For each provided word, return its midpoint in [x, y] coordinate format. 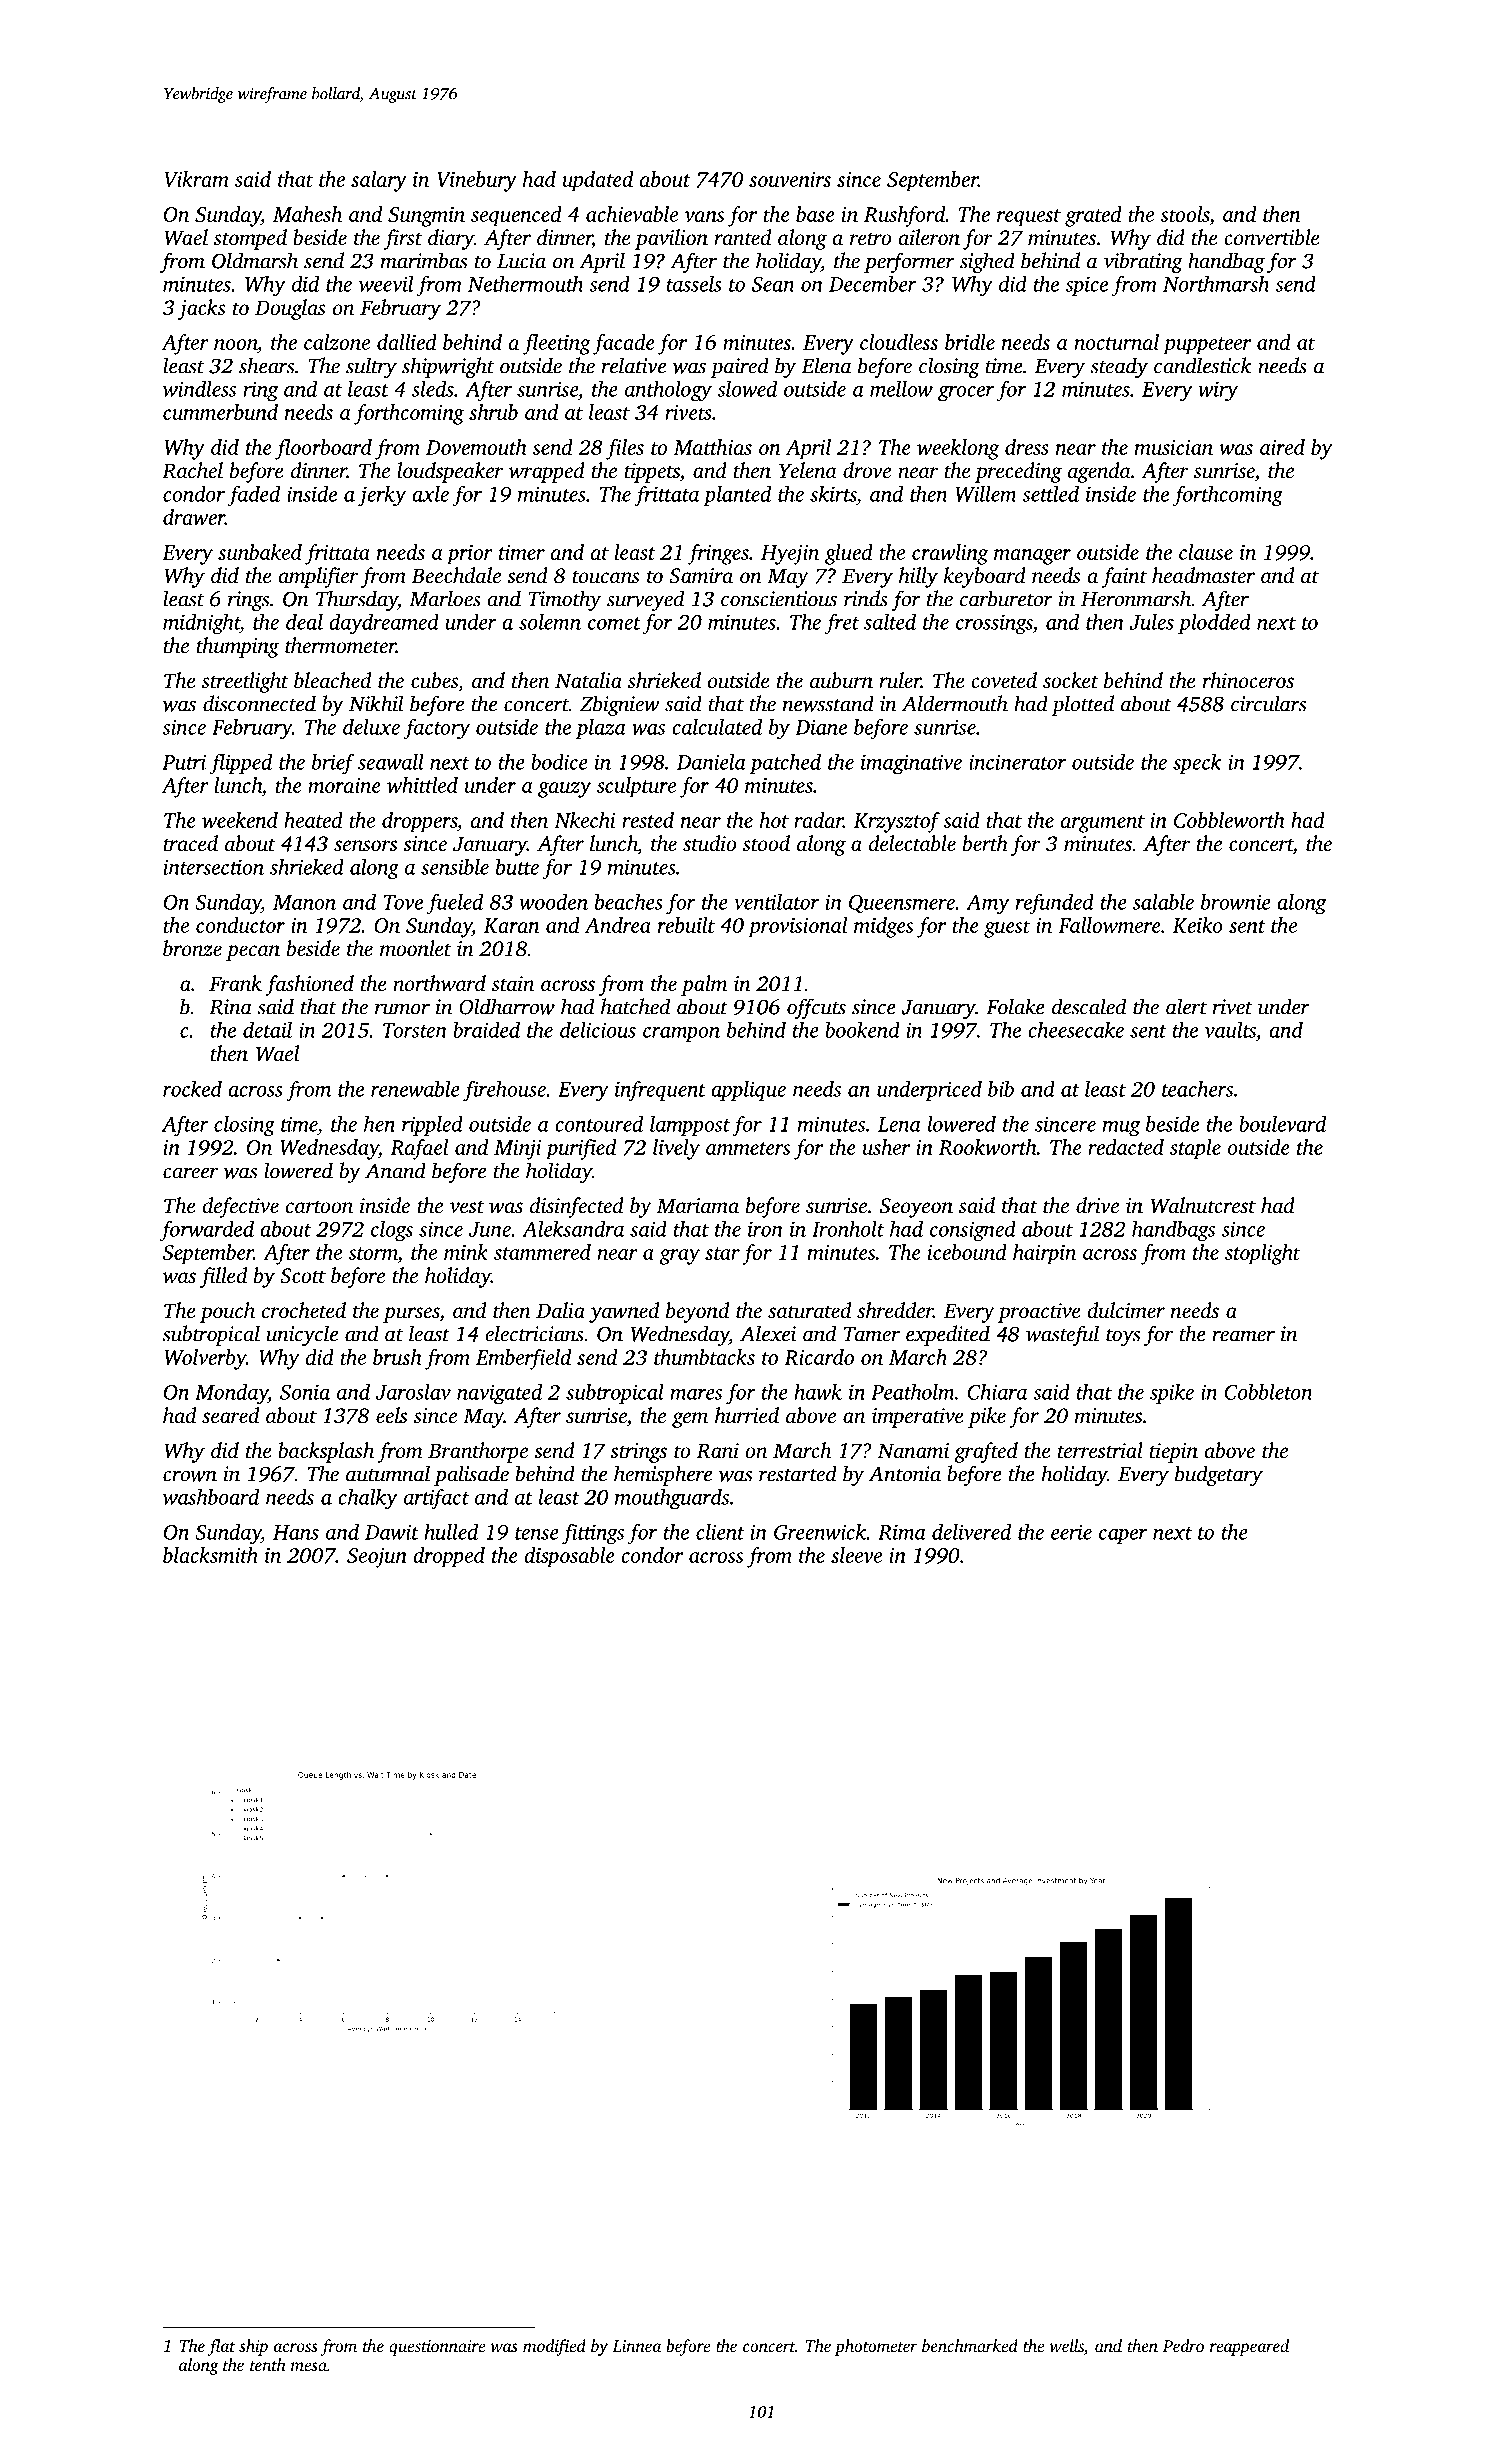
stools [1184, 214]
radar [818, 820]
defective [240, 1207]
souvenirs [790, 179]
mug [1121, 1129]
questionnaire [437, 2348]
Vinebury [477, 181]
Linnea [636, 2346]
